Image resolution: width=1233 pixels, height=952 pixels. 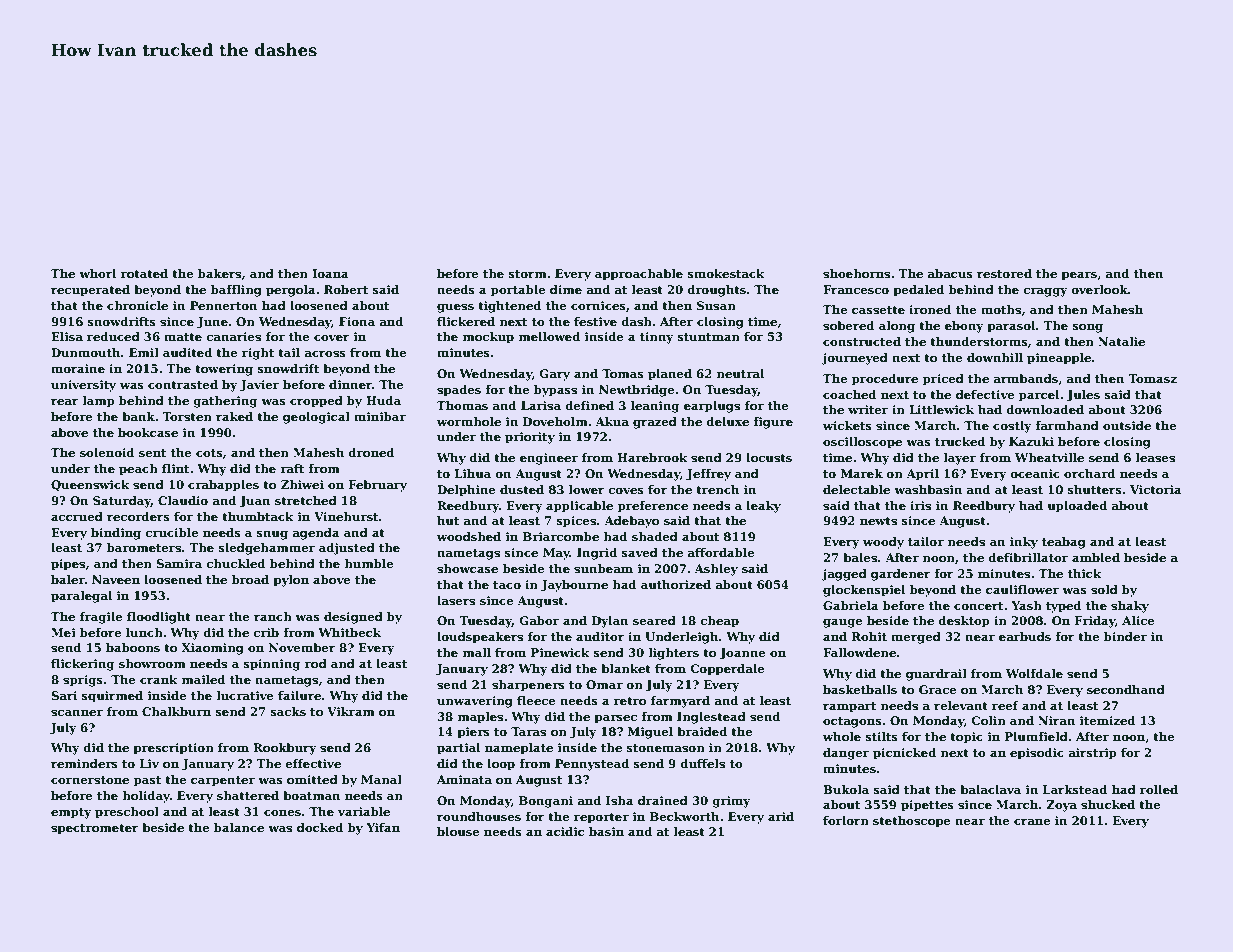 I want to click on pineapple, so click(x=1059, y=359).
